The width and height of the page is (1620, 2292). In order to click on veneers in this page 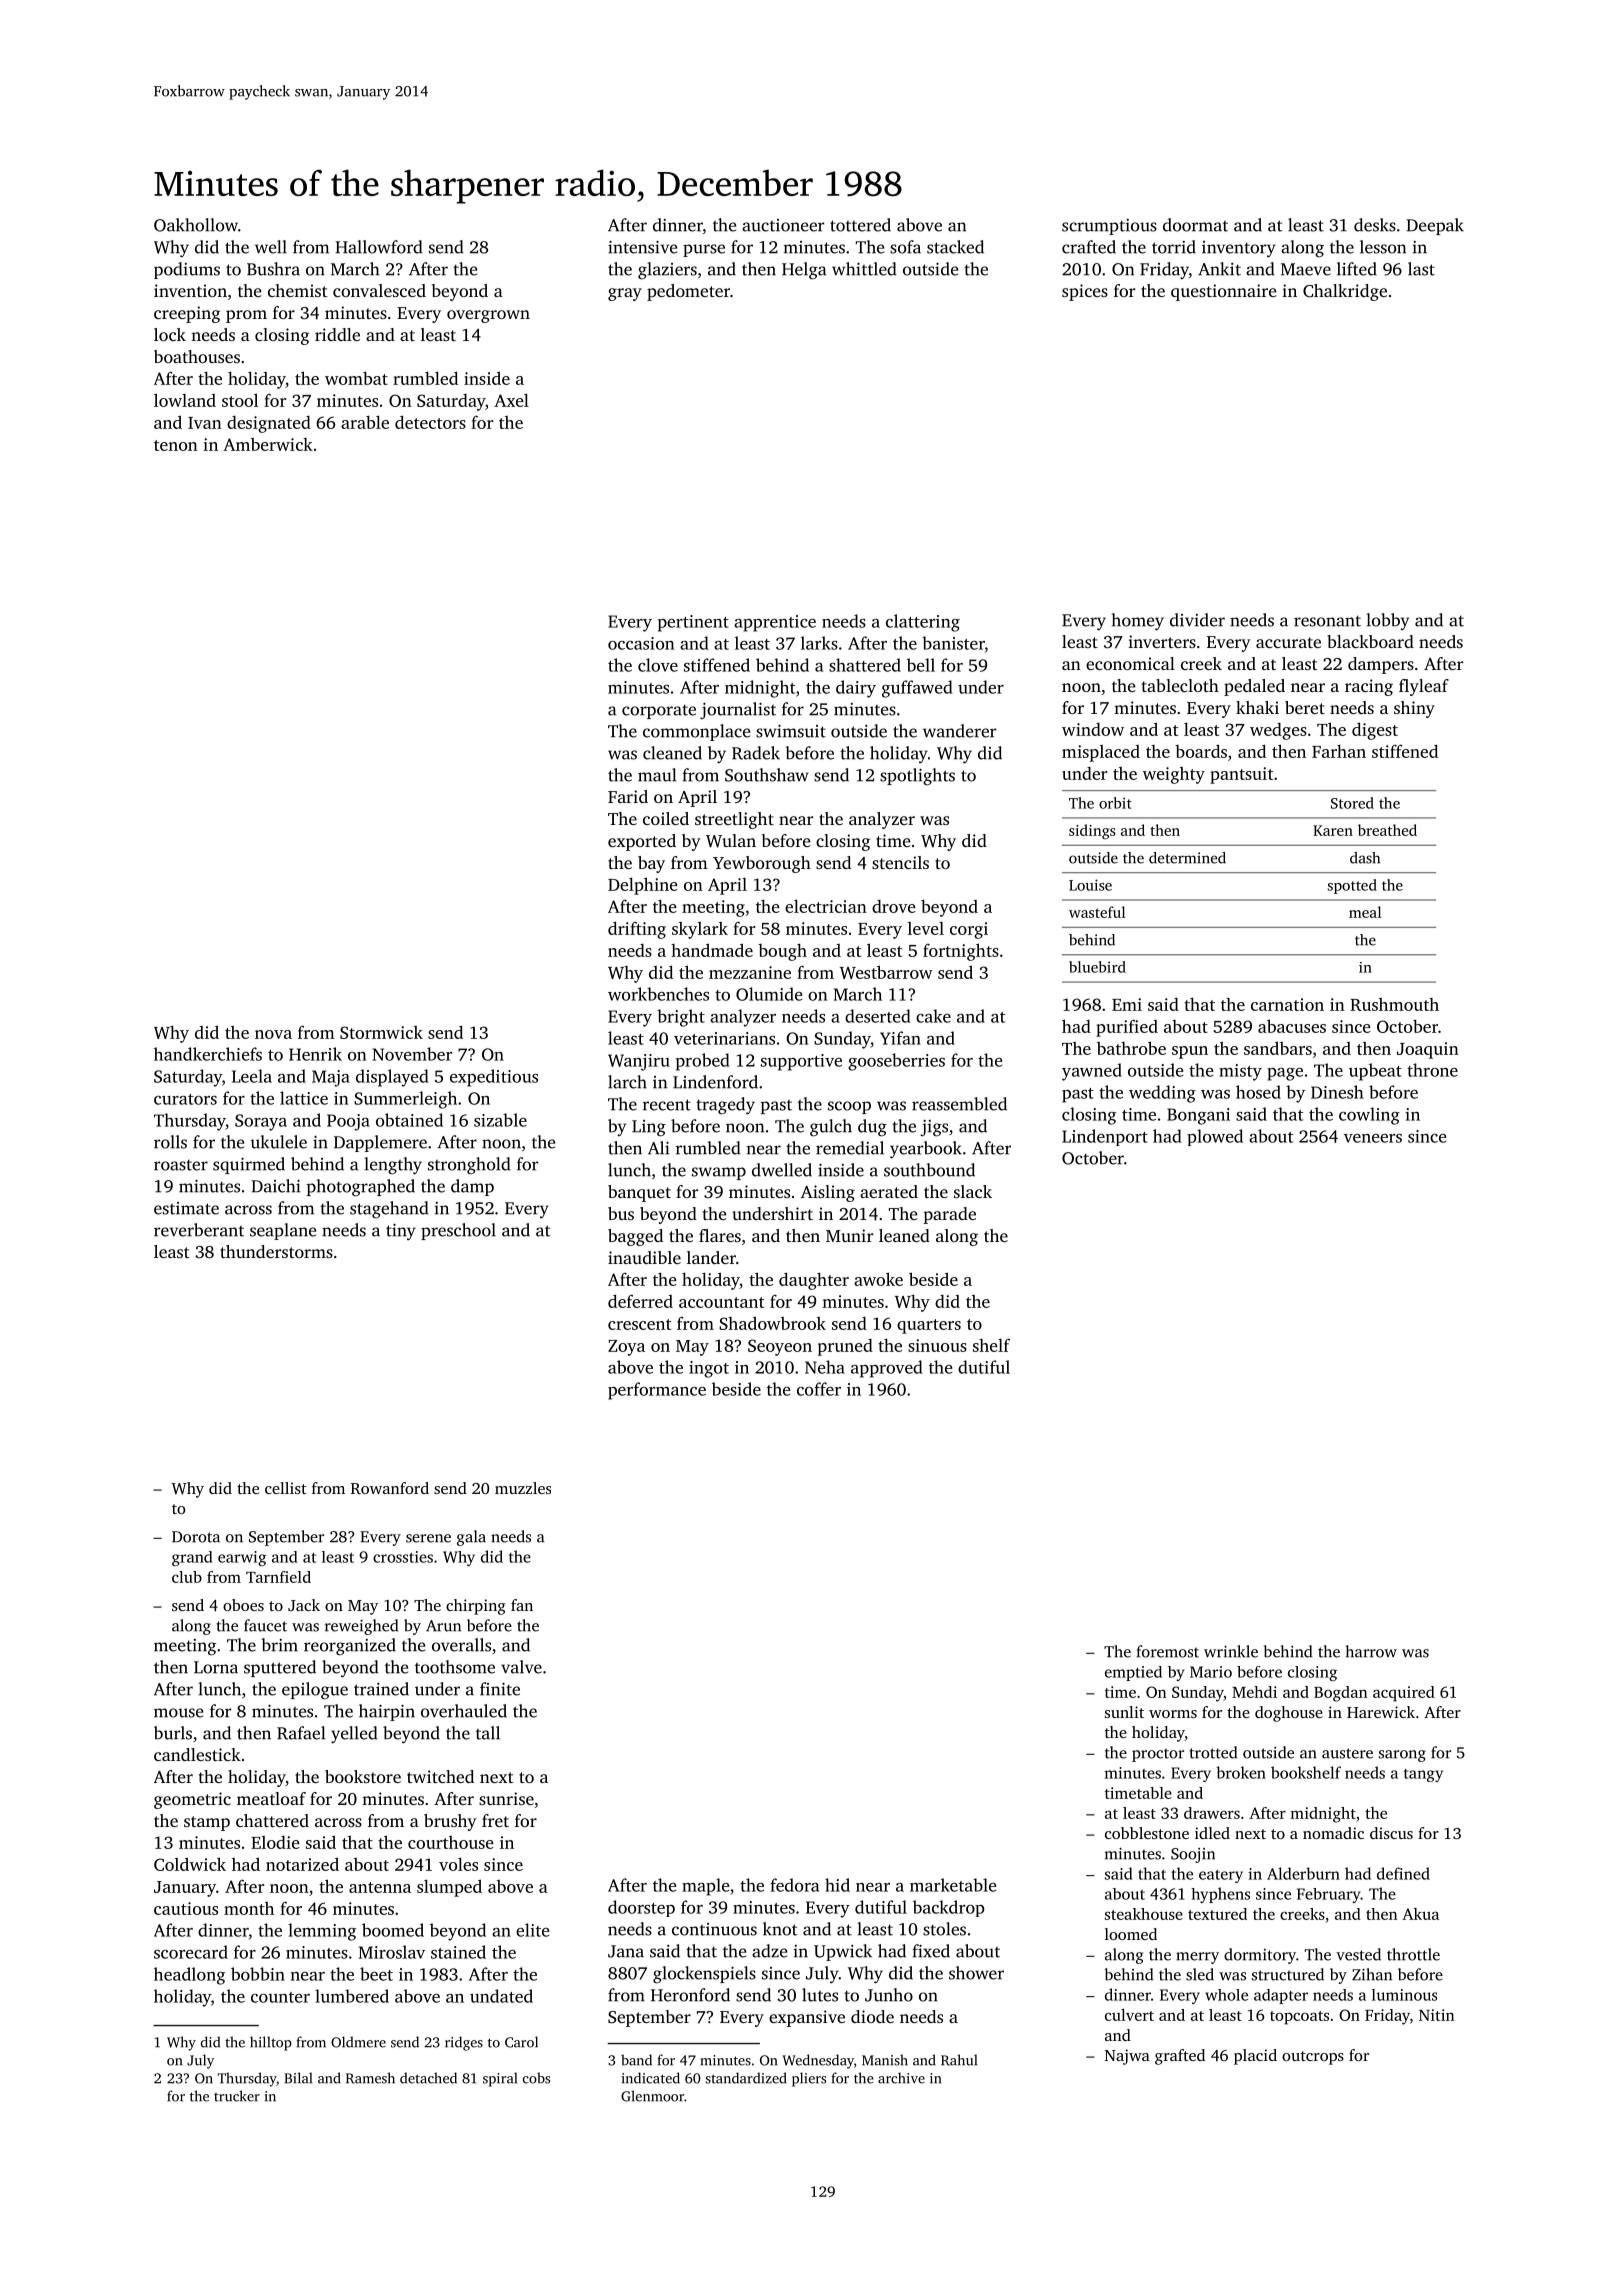, I will do `click(1373, 1138)`.
